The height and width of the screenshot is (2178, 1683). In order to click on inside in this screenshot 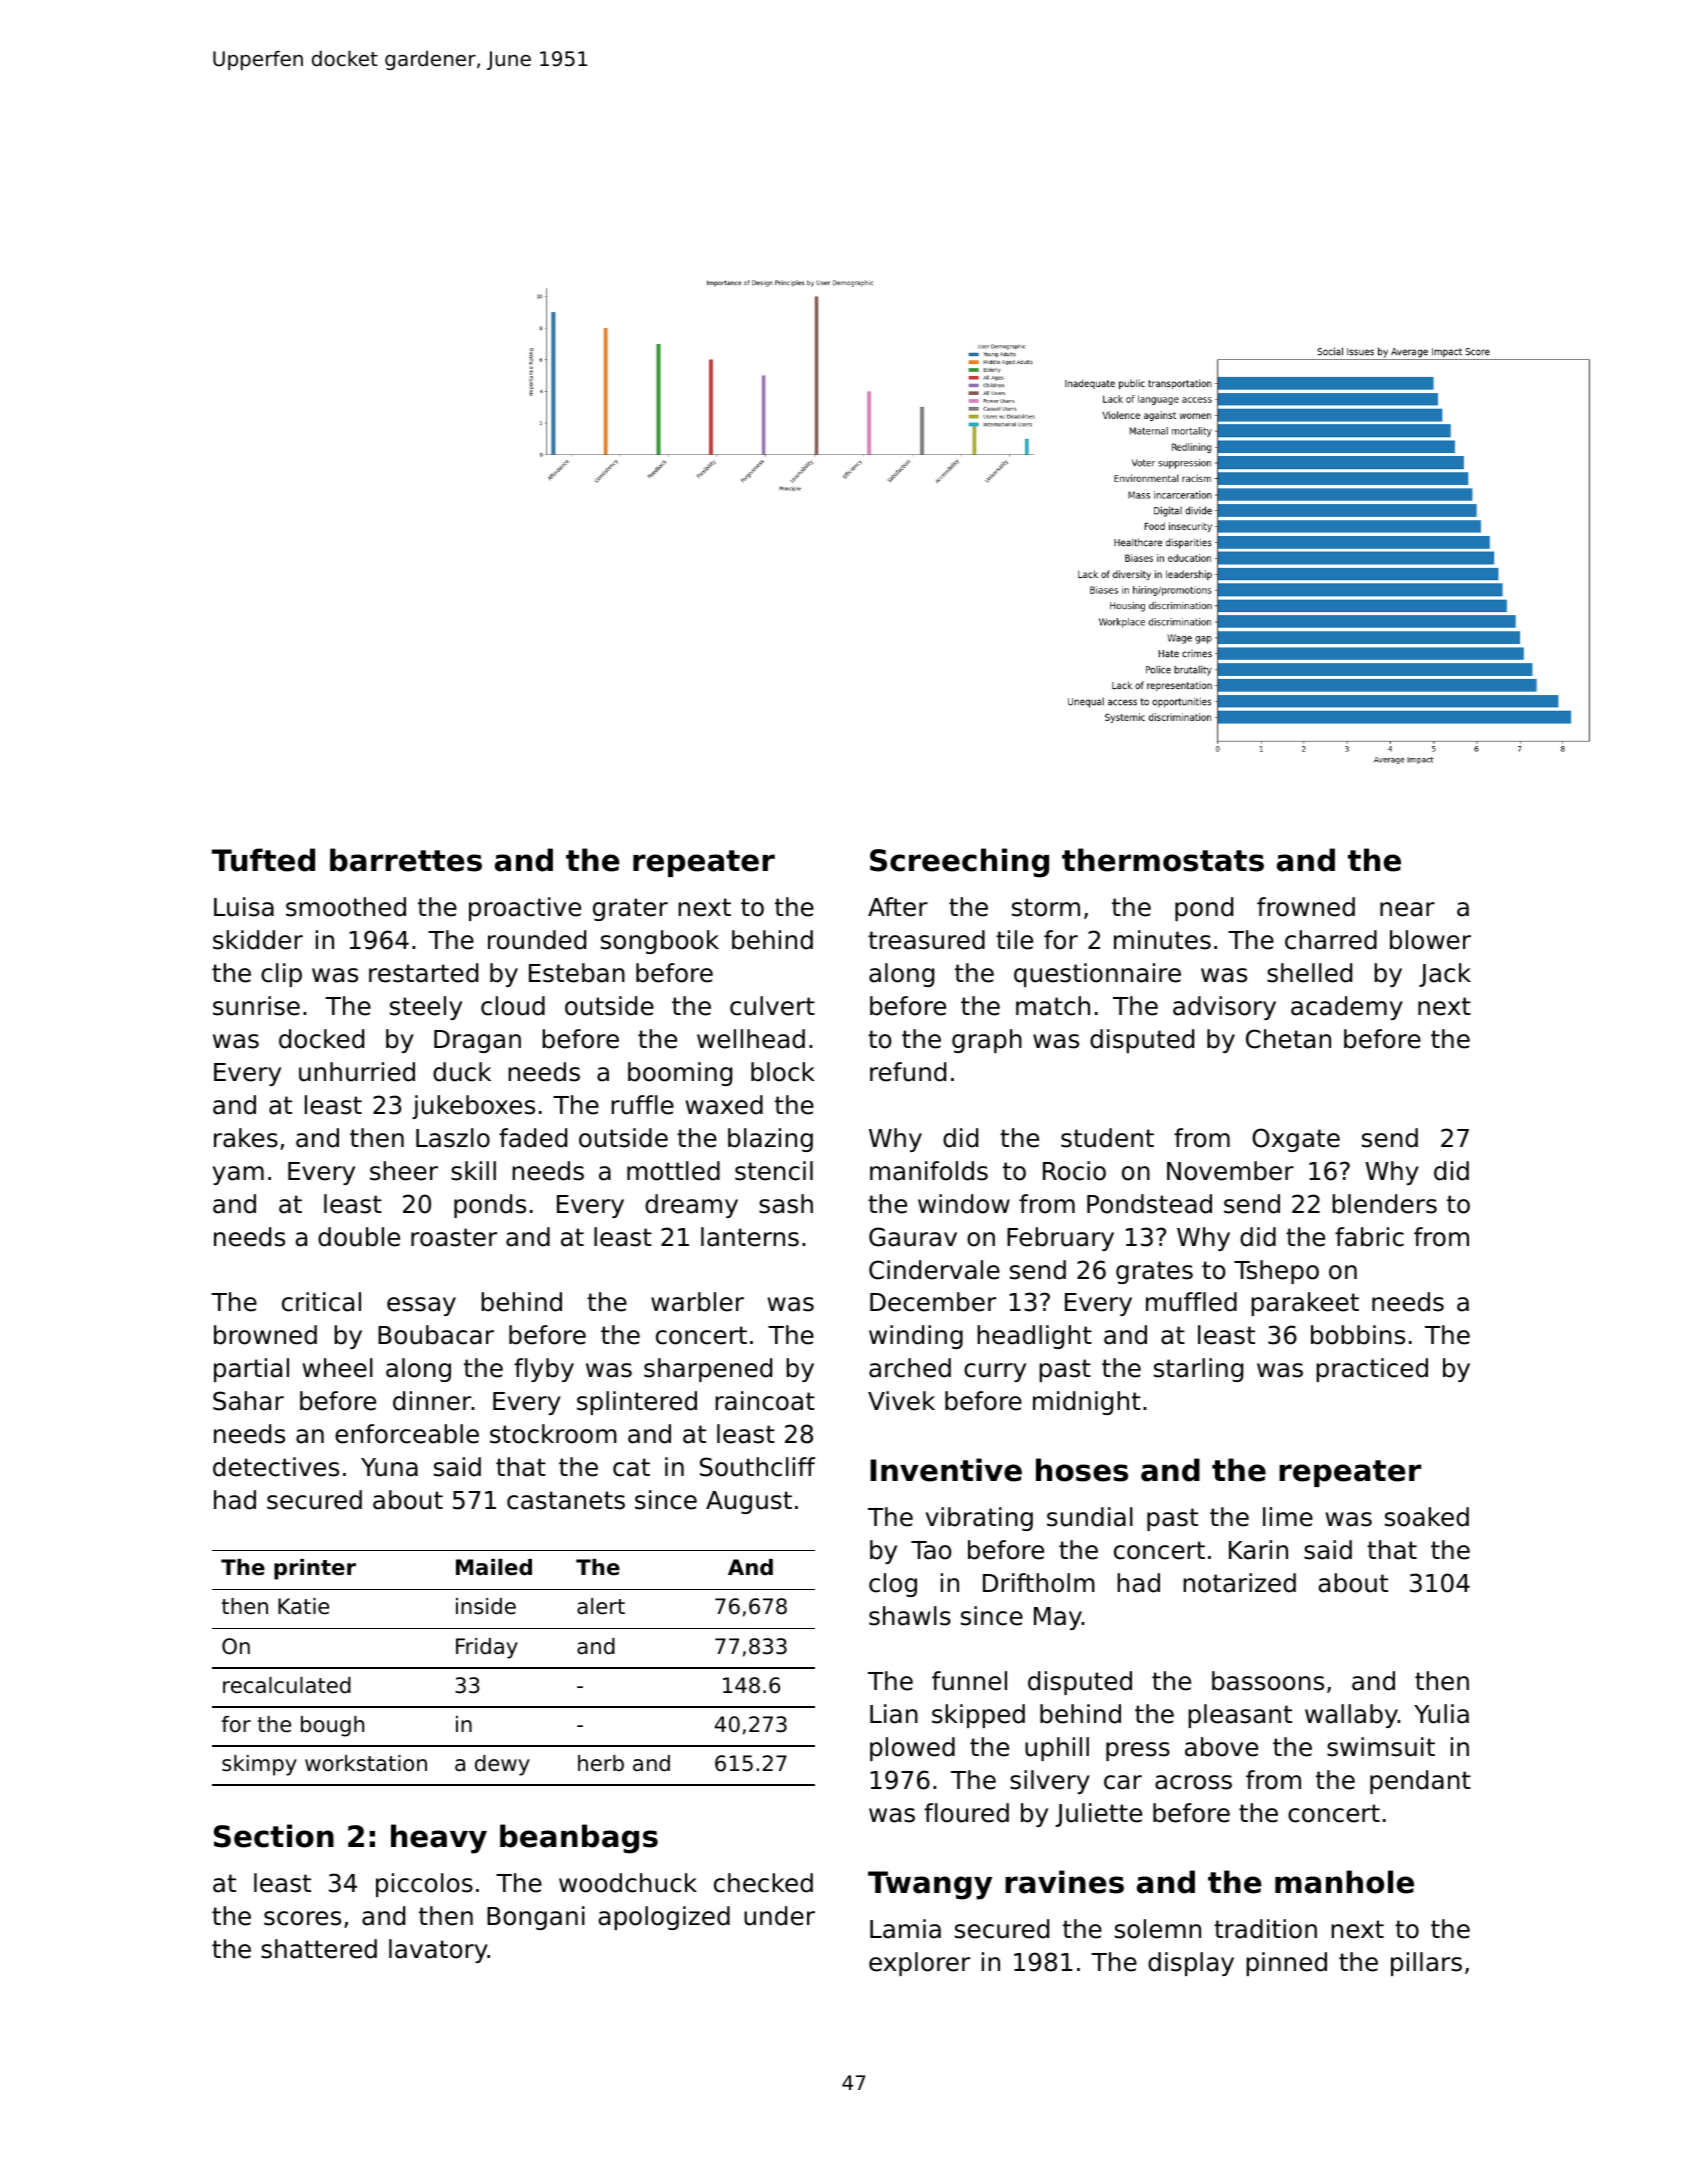, I will do `click(486, 1606)`.
